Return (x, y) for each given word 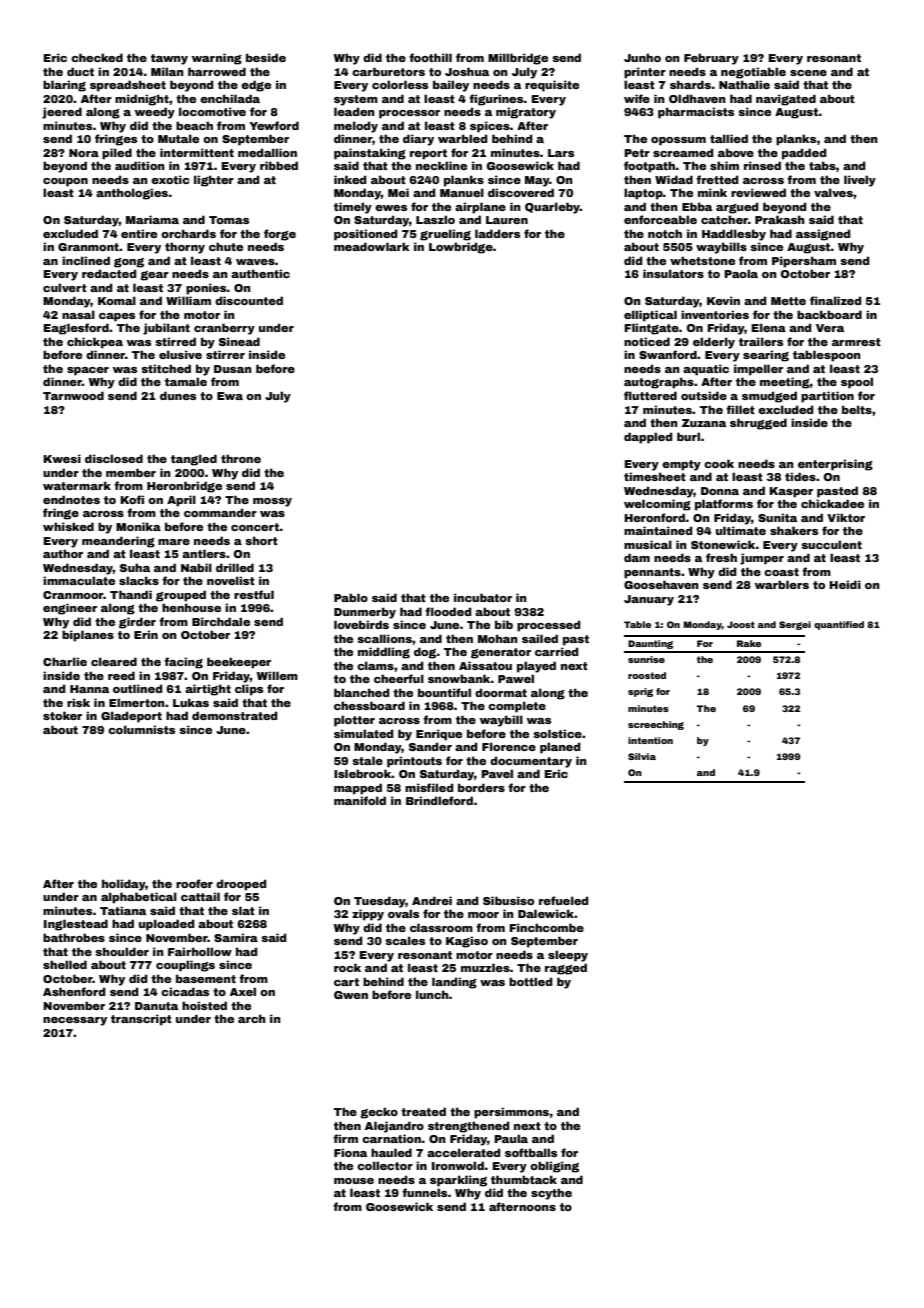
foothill (430, 57)
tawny (169, 59)
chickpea (95, 343)
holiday (124, 885)
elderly (714, 343)
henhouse (191, 607)
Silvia (642, 756)
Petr (637, 153)
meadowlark (372, 246)
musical (648, 544)
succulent (831, 544)
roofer (194, 883)
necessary (75, 1021)
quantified (839, 625)
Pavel (497, 773)
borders (481, 787)
